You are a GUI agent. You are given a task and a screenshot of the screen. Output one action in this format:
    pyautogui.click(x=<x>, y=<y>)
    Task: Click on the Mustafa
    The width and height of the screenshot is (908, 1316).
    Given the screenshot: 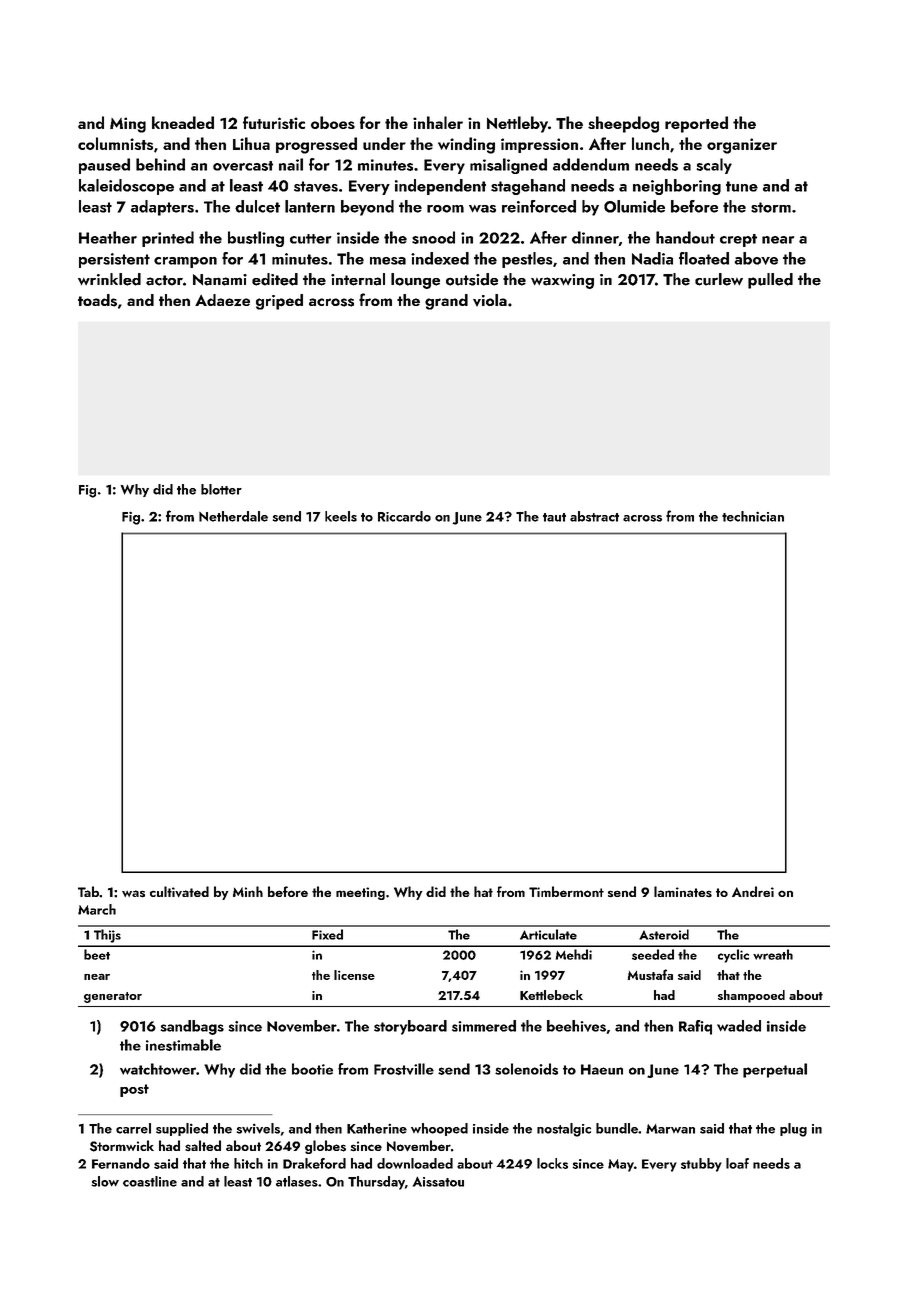 What is the action you would take?
    pyautogui.click(x=650, y=974)
